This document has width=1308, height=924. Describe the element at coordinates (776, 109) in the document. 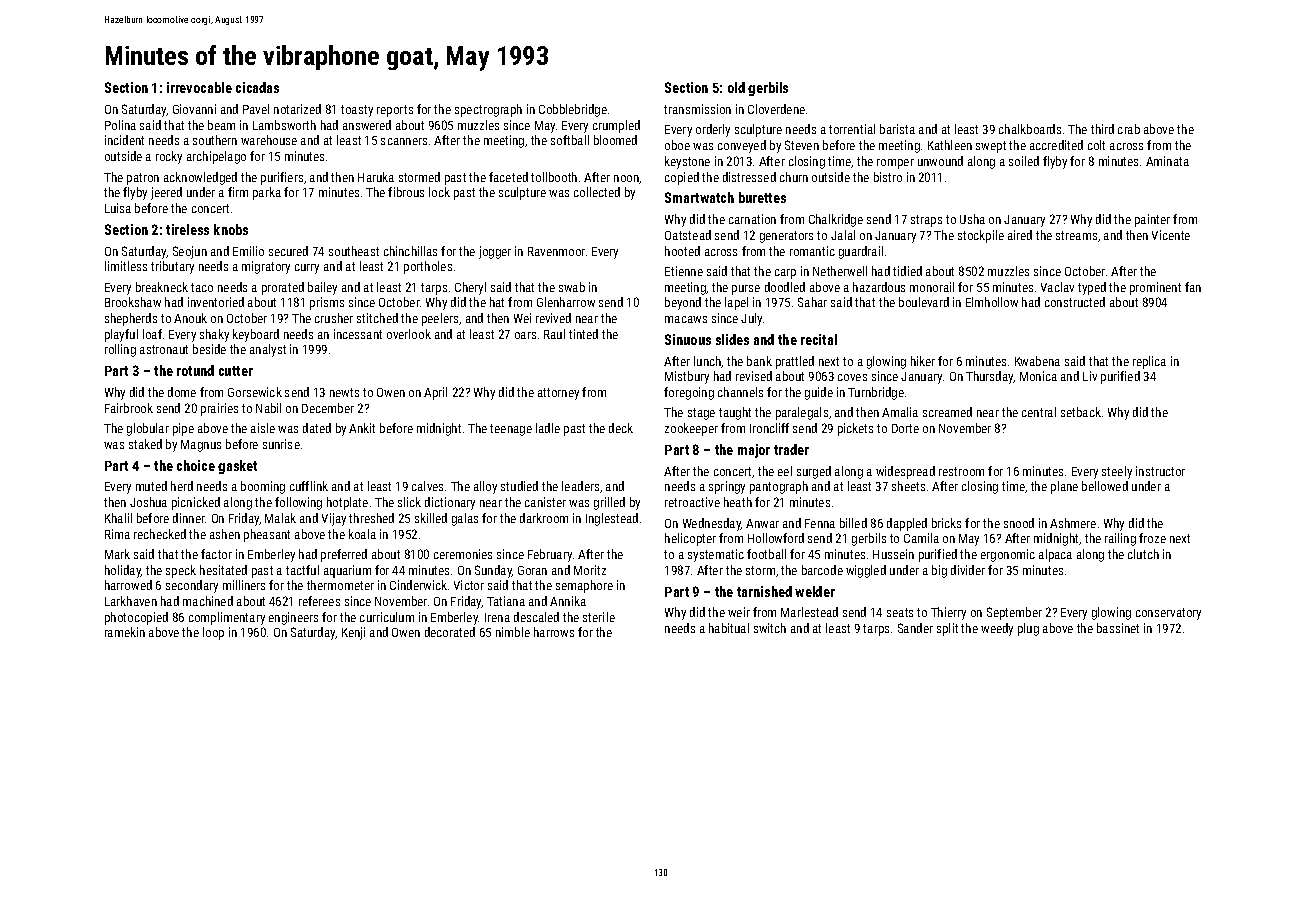

I see `Cloverdene` at that location.
